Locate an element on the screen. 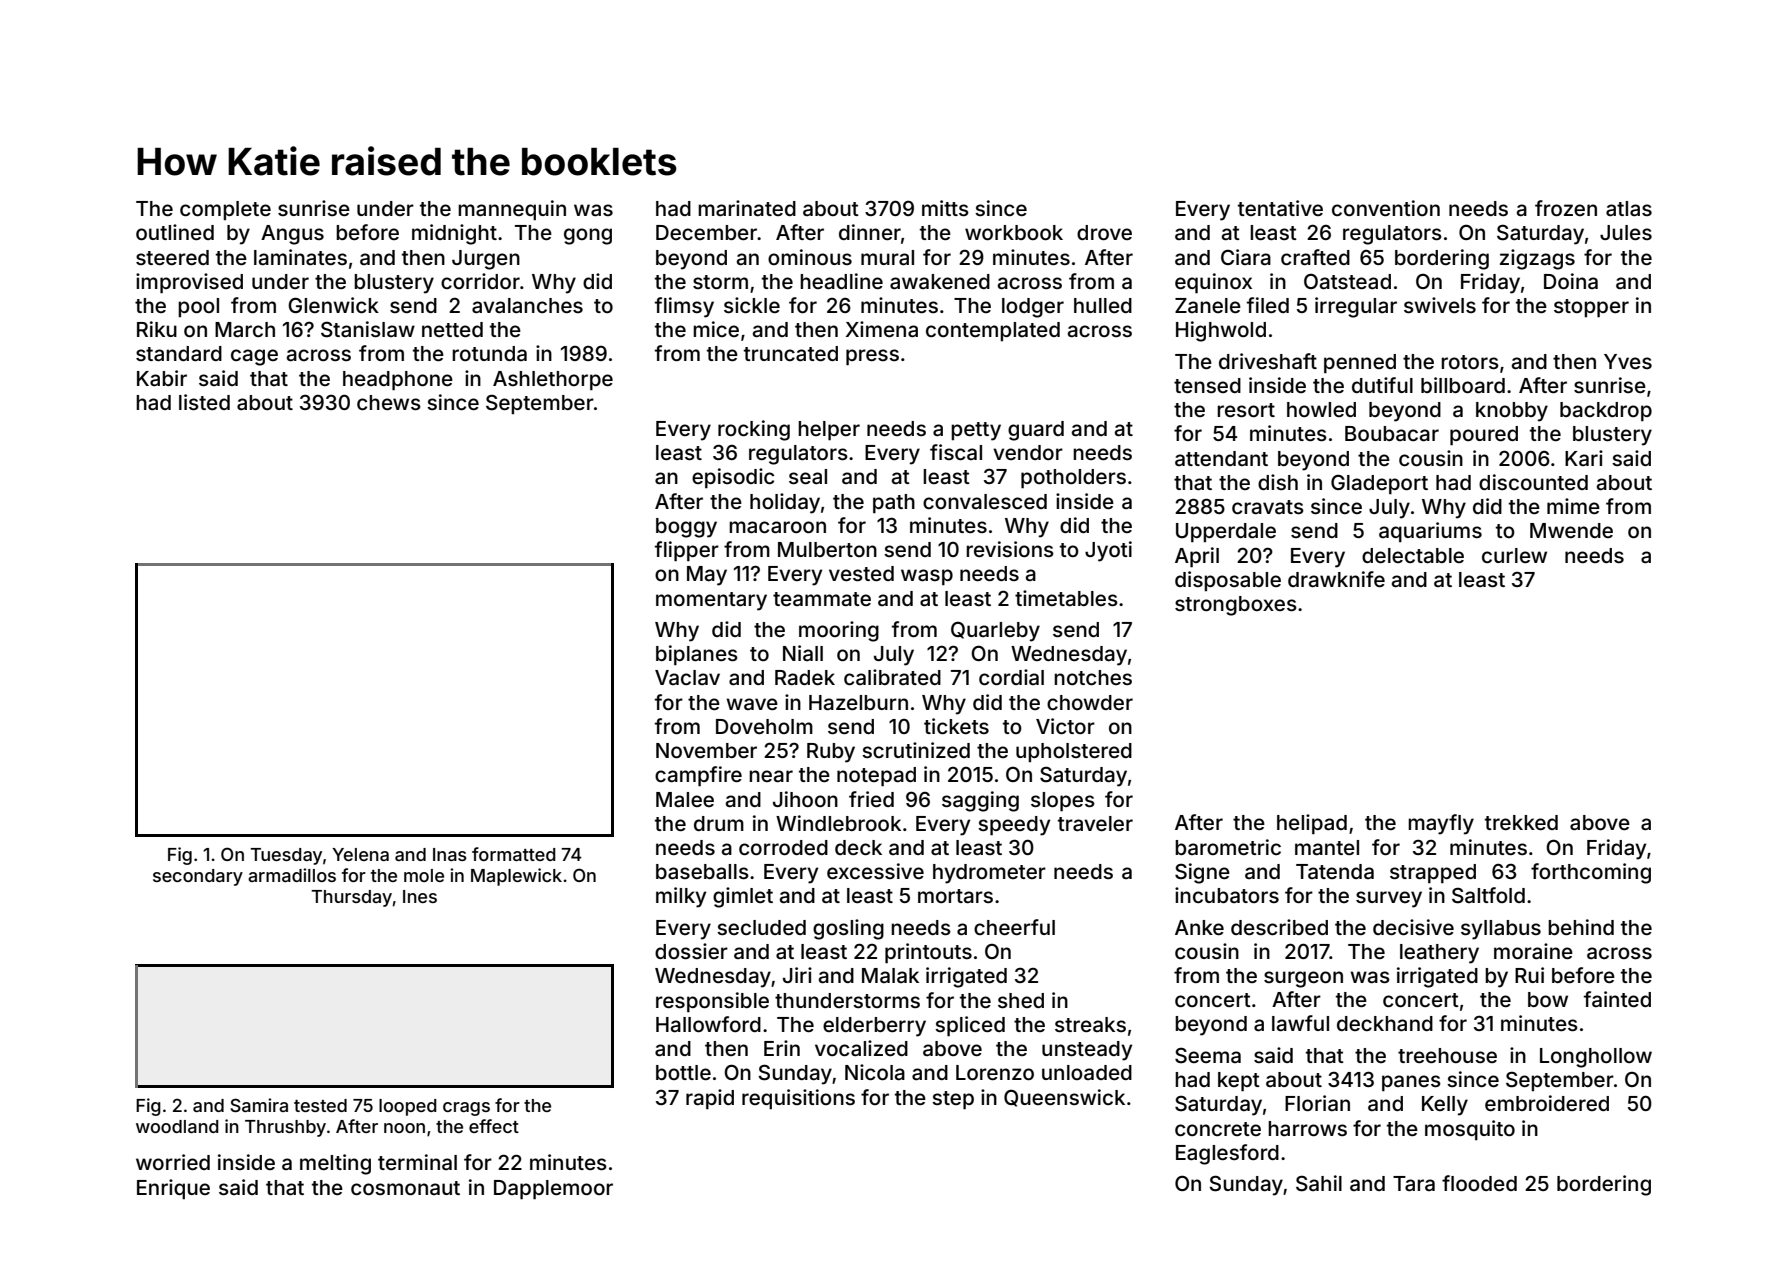  Victor is located at coordinates (1065, 726).
